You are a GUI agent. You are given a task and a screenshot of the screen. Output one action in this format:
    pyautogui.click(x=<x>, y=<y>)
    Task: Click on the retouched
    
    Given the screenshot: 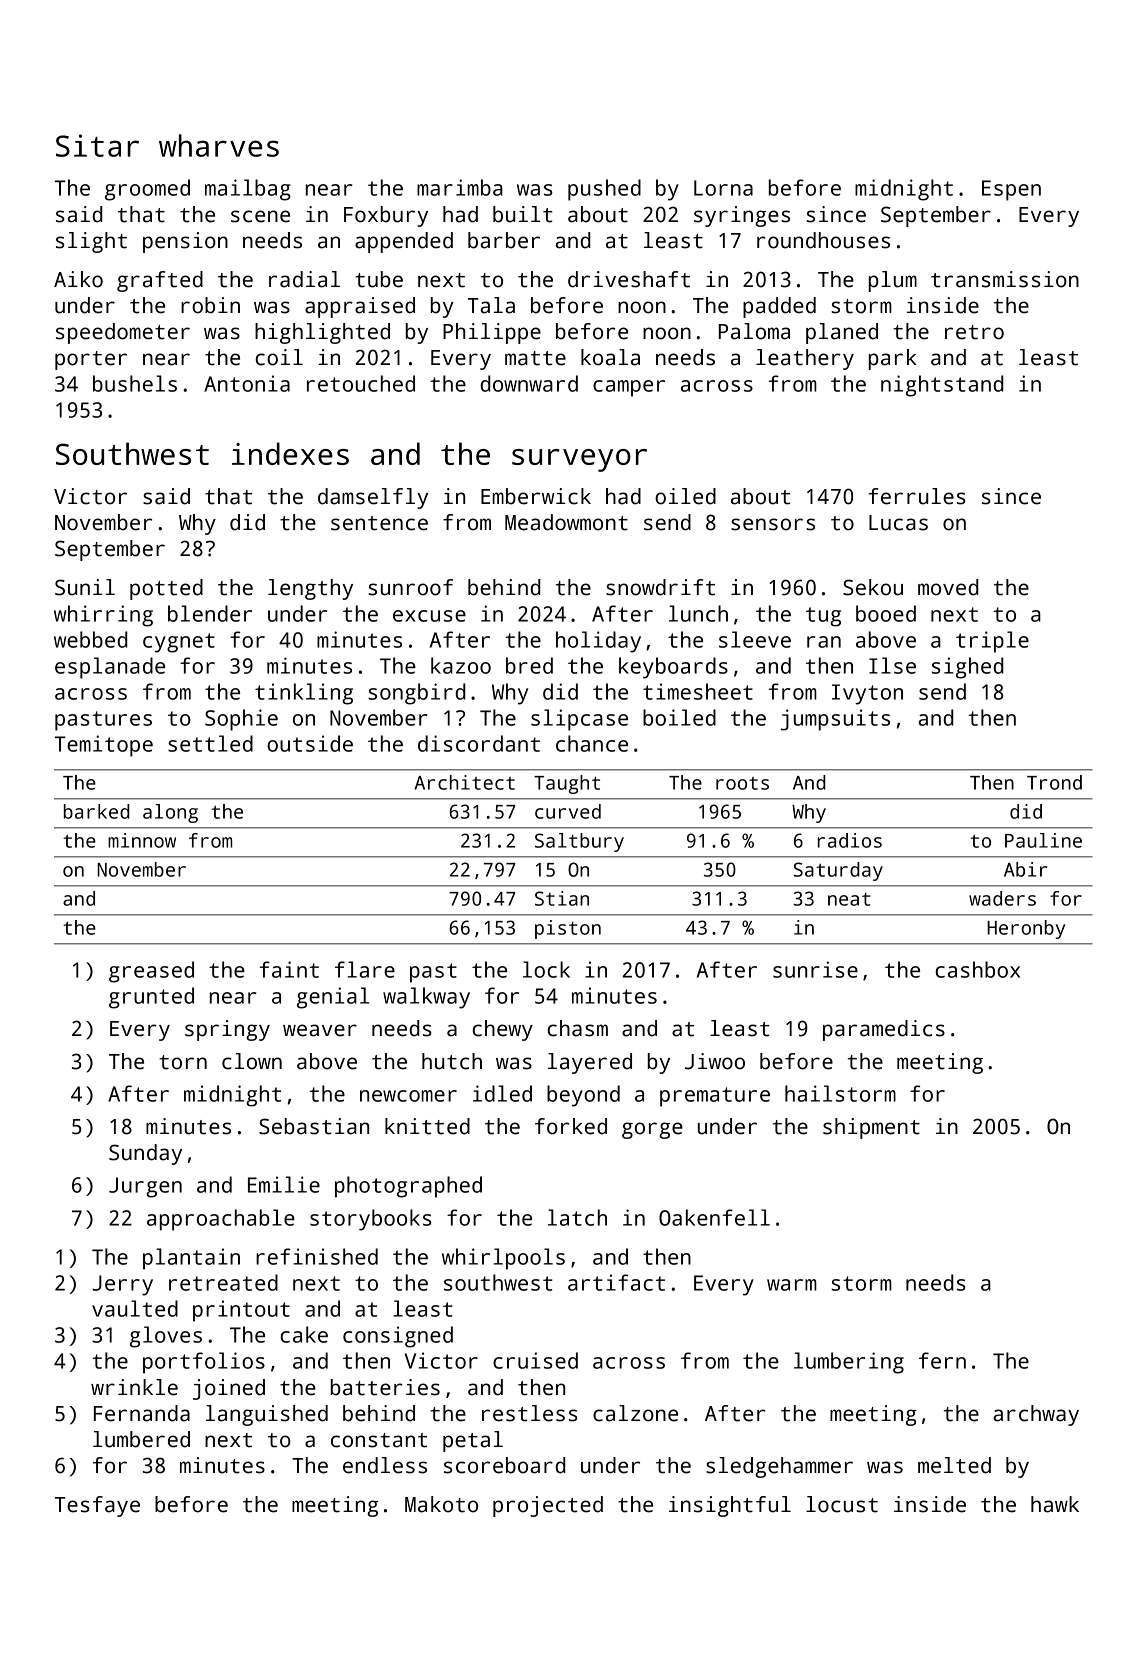 What is the action you would take?
    pyautogui.click(x=361, y=383)
